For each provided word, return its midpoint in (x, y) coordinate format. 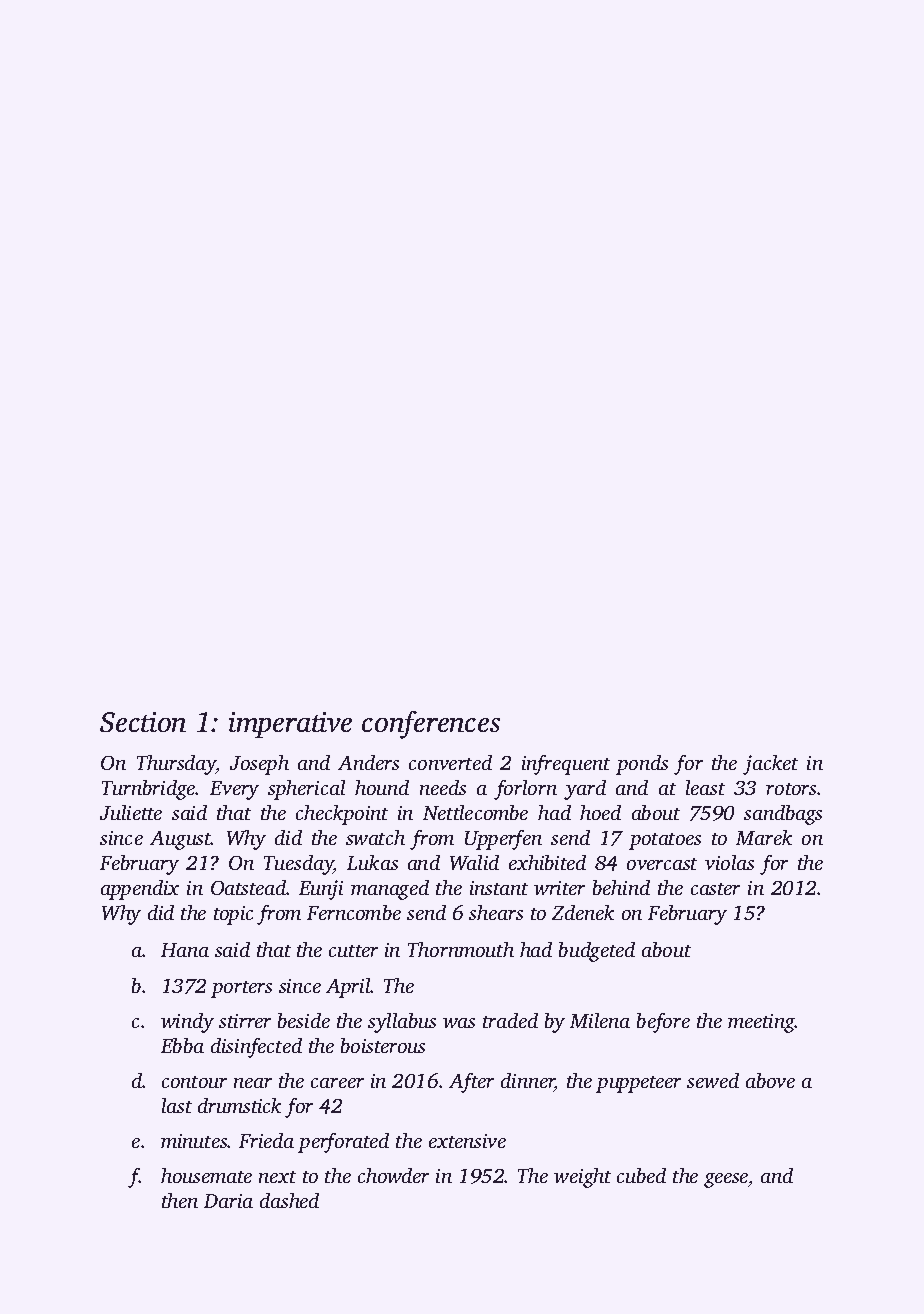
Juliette (131, 812)
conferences (431, 725)
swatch (375, 837)
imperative (290, 725)
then (180, 1200)
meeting (761, 1023)
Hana (185, 950)
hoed (600, 812)
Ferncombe (354, 912)
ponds (642, 765)
